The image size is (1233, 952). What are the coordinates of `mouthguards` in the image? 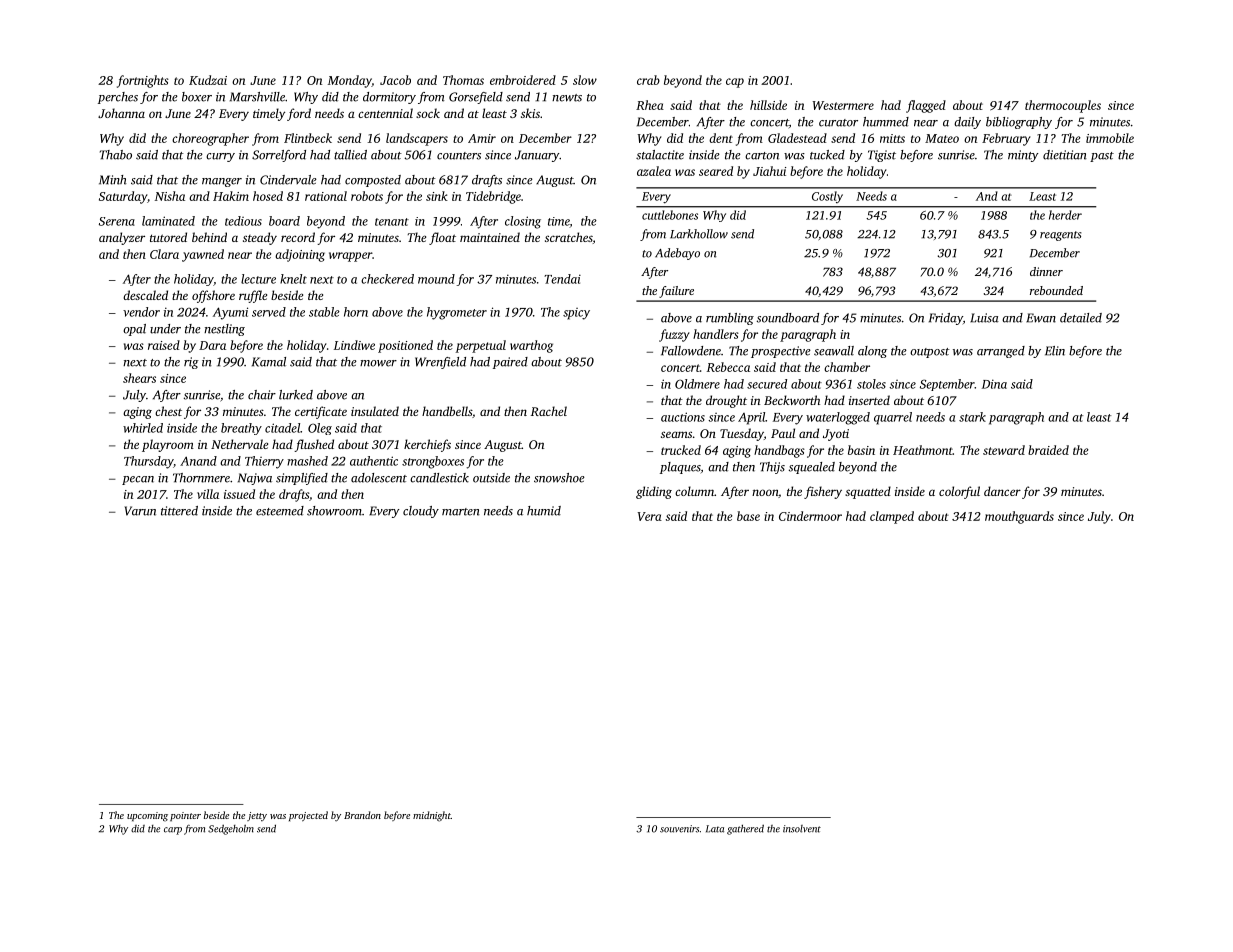 It's located at (1019, 517).
